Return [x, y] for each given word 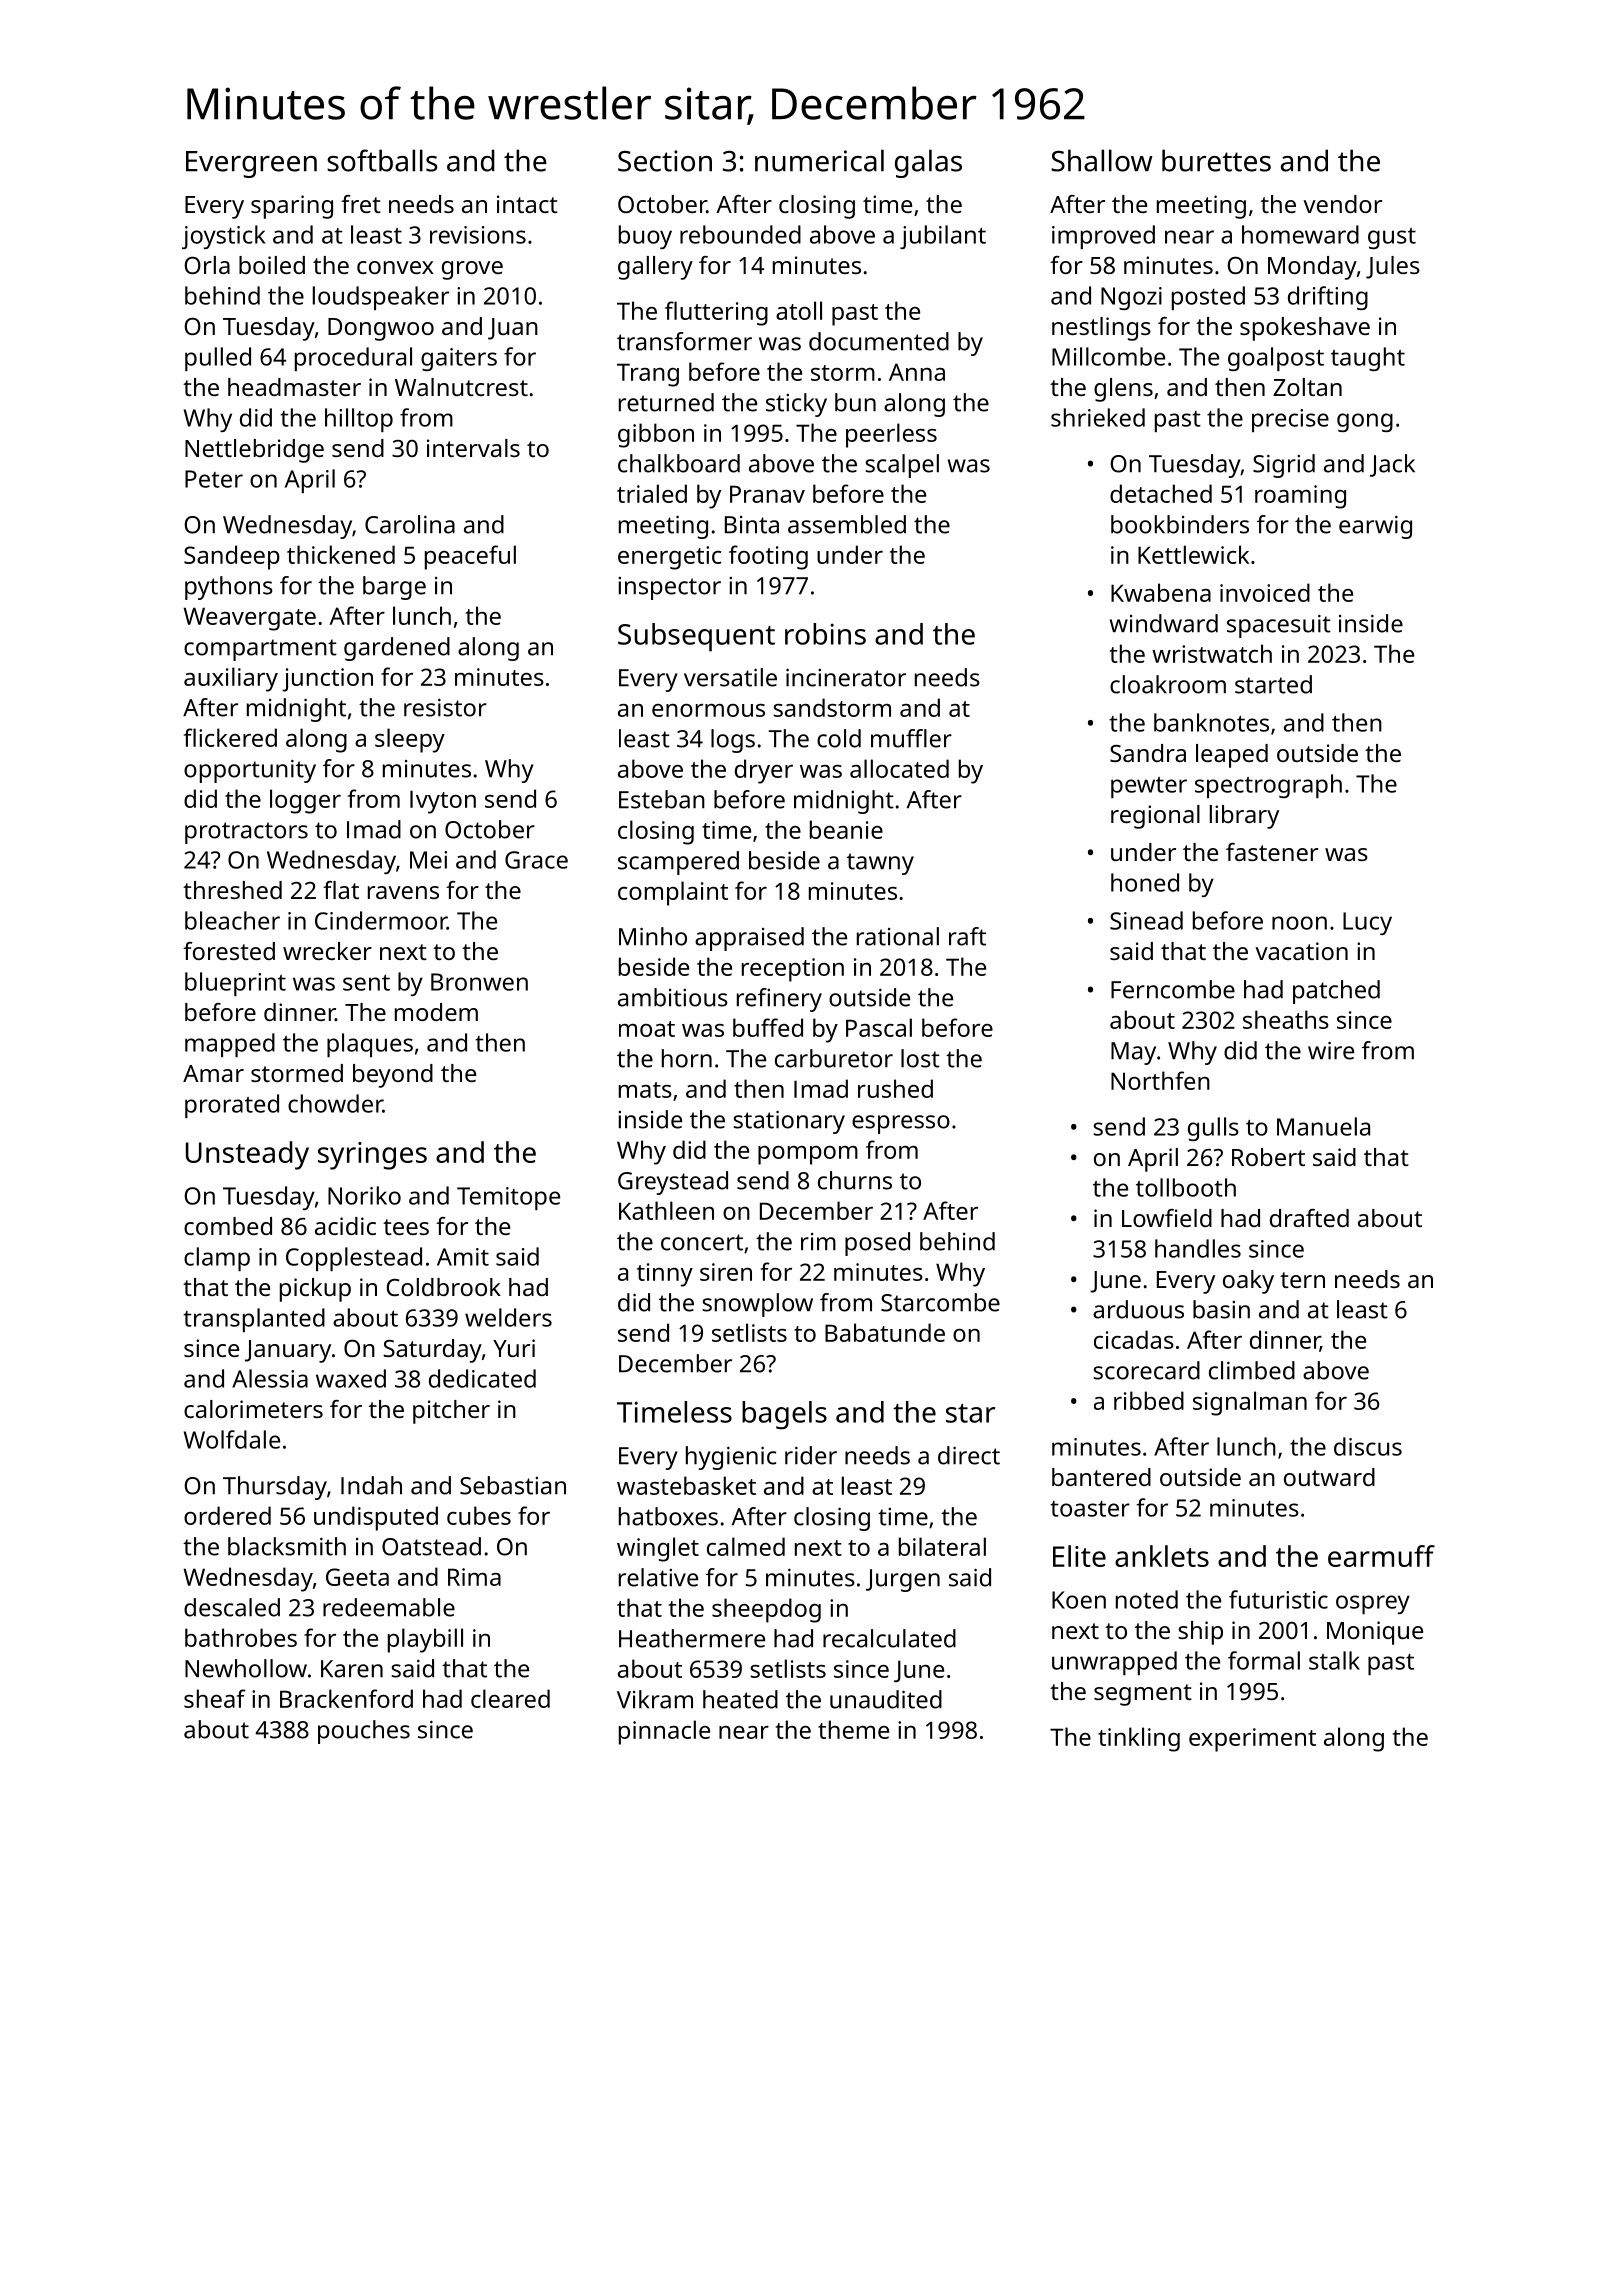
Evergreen [251, 164]
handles [1198, 1248]
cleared [510, 1698]
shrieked [1098, 417]
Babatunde [885, 1332]
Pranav [767, 494]
